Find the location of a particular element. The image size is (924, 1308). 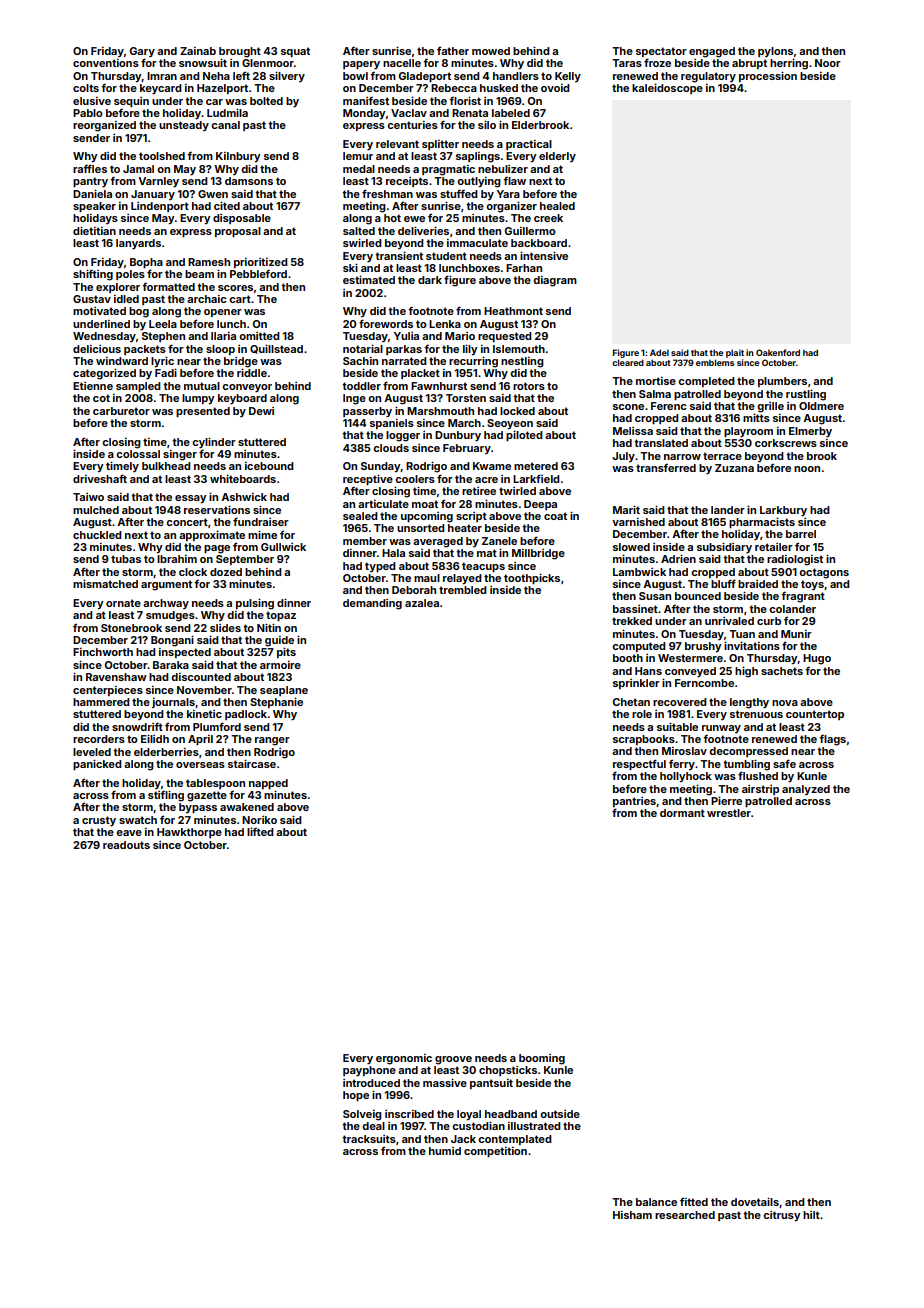

Pablo is located at coordinates (88, 113).
